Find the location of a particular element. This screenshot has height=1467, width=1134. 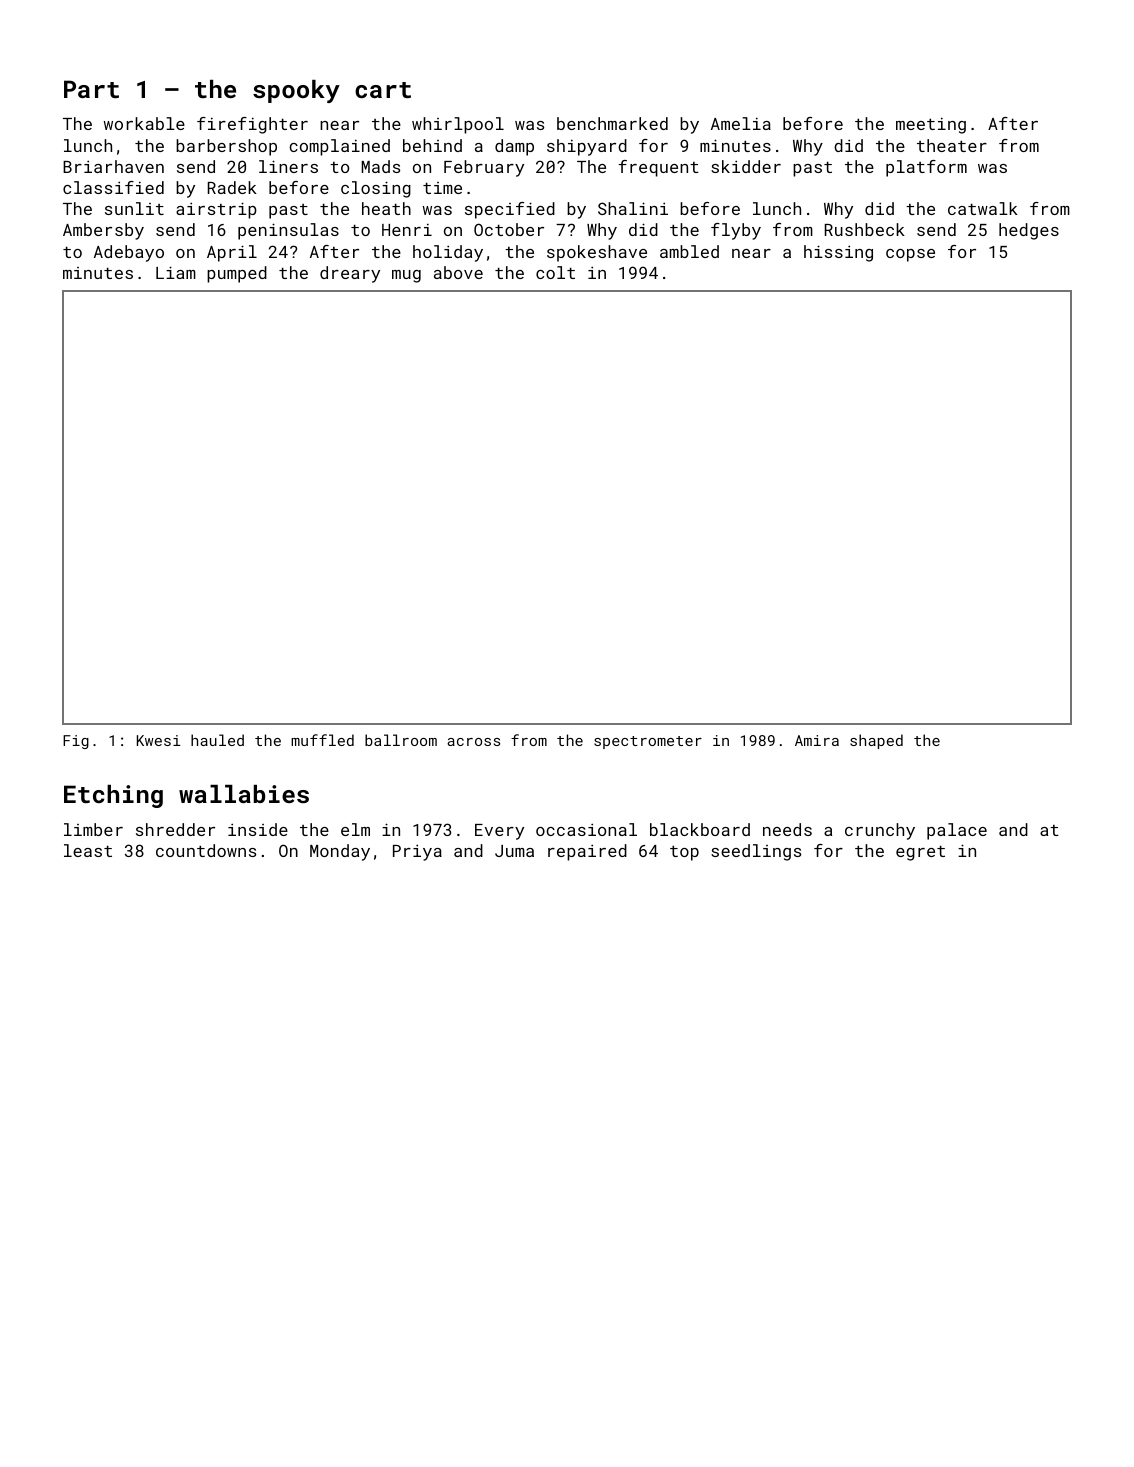

spectrometer is located at coordinates (648, 742).
